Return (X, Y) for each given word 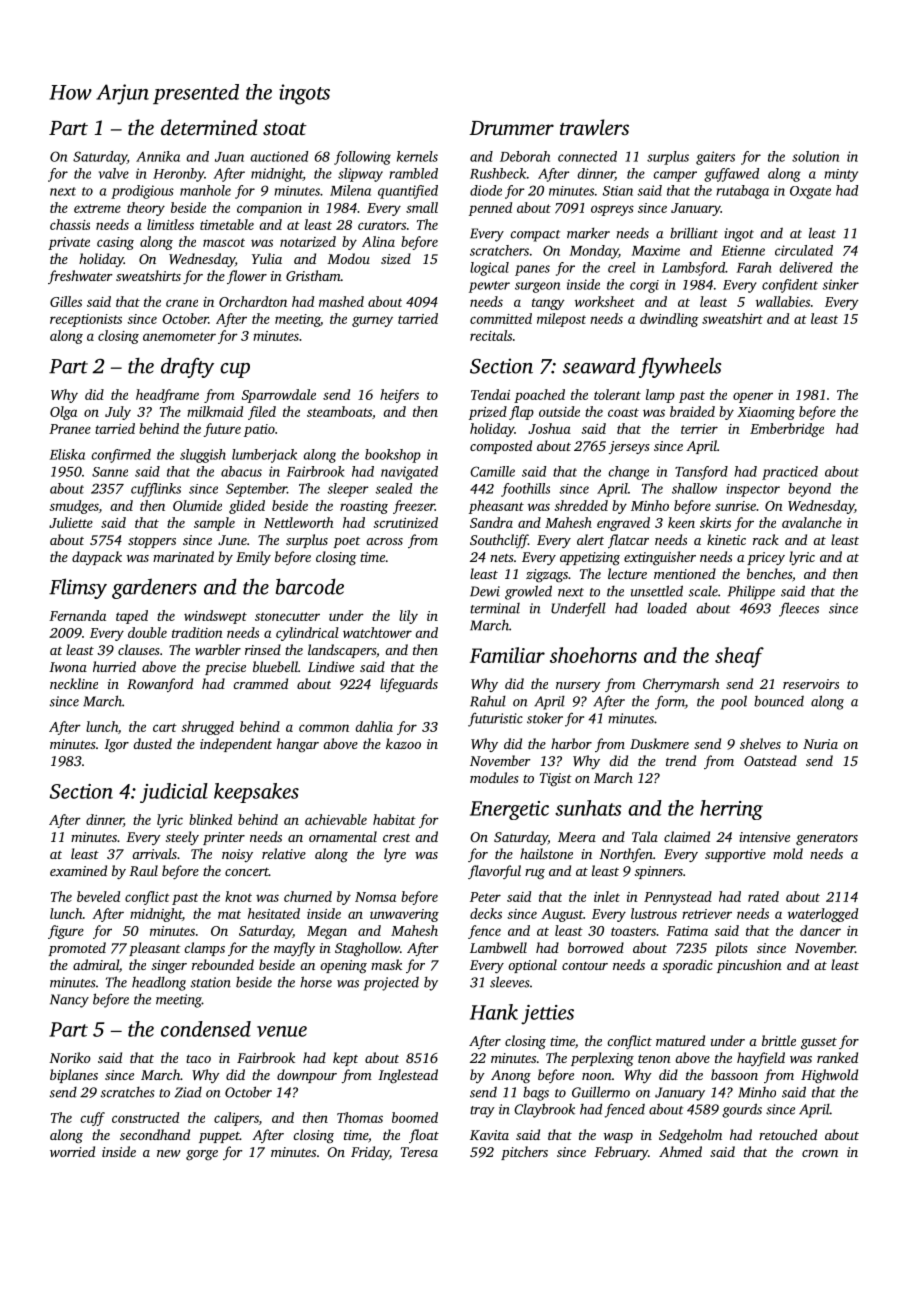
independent (236, 745)
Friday (370, 1153)
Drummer (511, 128)
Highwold (829, 1076)
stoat (285, 129)
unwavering (404, 915)
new (169, 1153)
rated (763, 896)
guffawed (731, 175)
